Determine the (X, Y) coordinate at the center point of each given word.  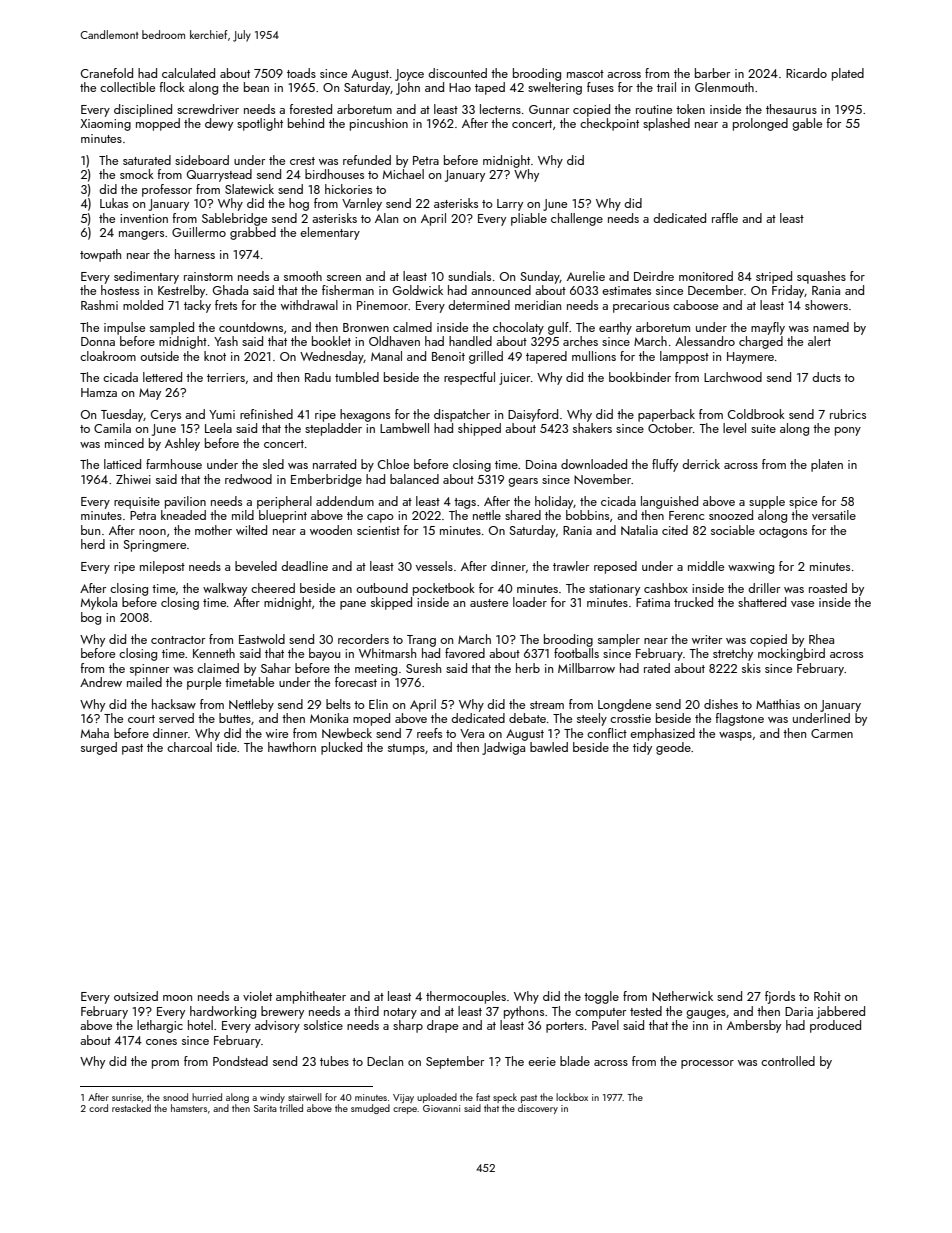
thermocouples (466, 997)
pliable (529, 219)
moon (177, 998)
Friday (788, 291)
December (716, 290)
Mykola (99, 603)
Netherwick (682, 996)
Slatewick (249, 189)
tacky (197, 306)
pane (353, 605)
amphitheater (311, 997)
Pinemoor (382, 305)
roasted (828, 588)
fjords (780, 997)
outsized (136, 996)
